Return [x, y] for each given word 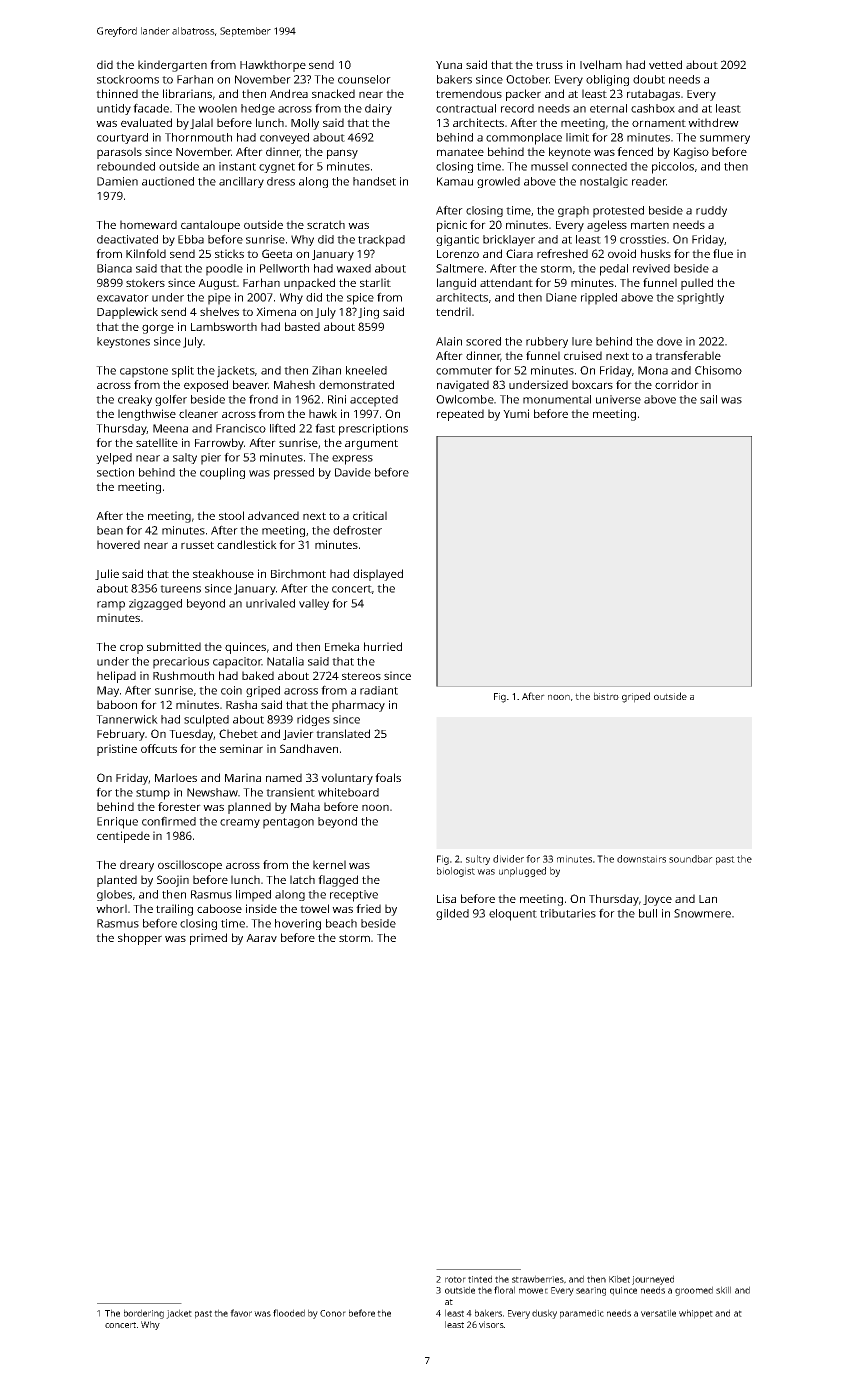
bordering [144, 1314]
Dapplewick [127, 313]
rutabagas [653, 95]
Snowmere [702, 913]
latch [302, 879]
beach [341, 923]
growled [498, 182]
